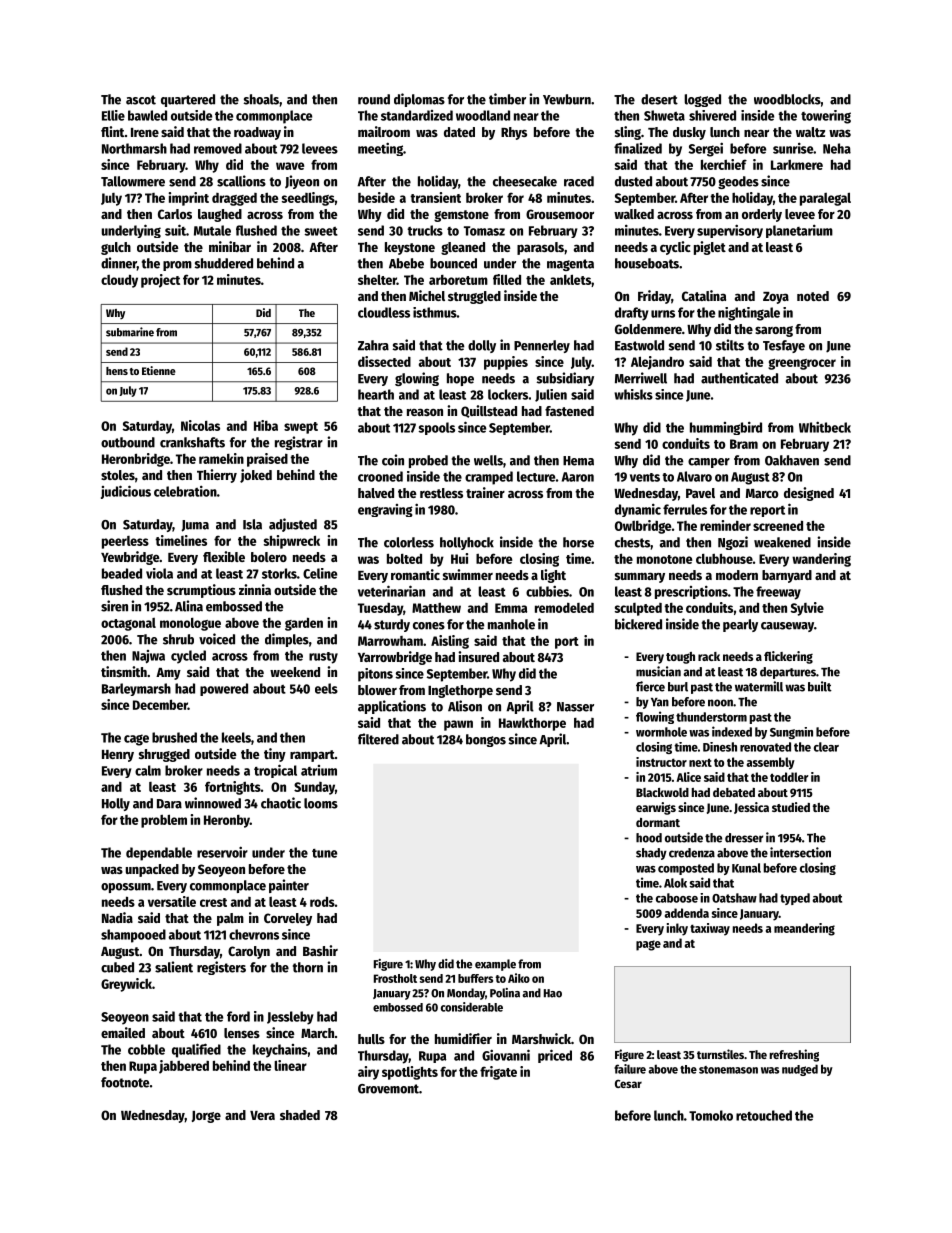 This screenshot has height=1233, width=952. Describe the element at coordinates (206, 1117) in the screenshot. I see `Jorge` at that location.
